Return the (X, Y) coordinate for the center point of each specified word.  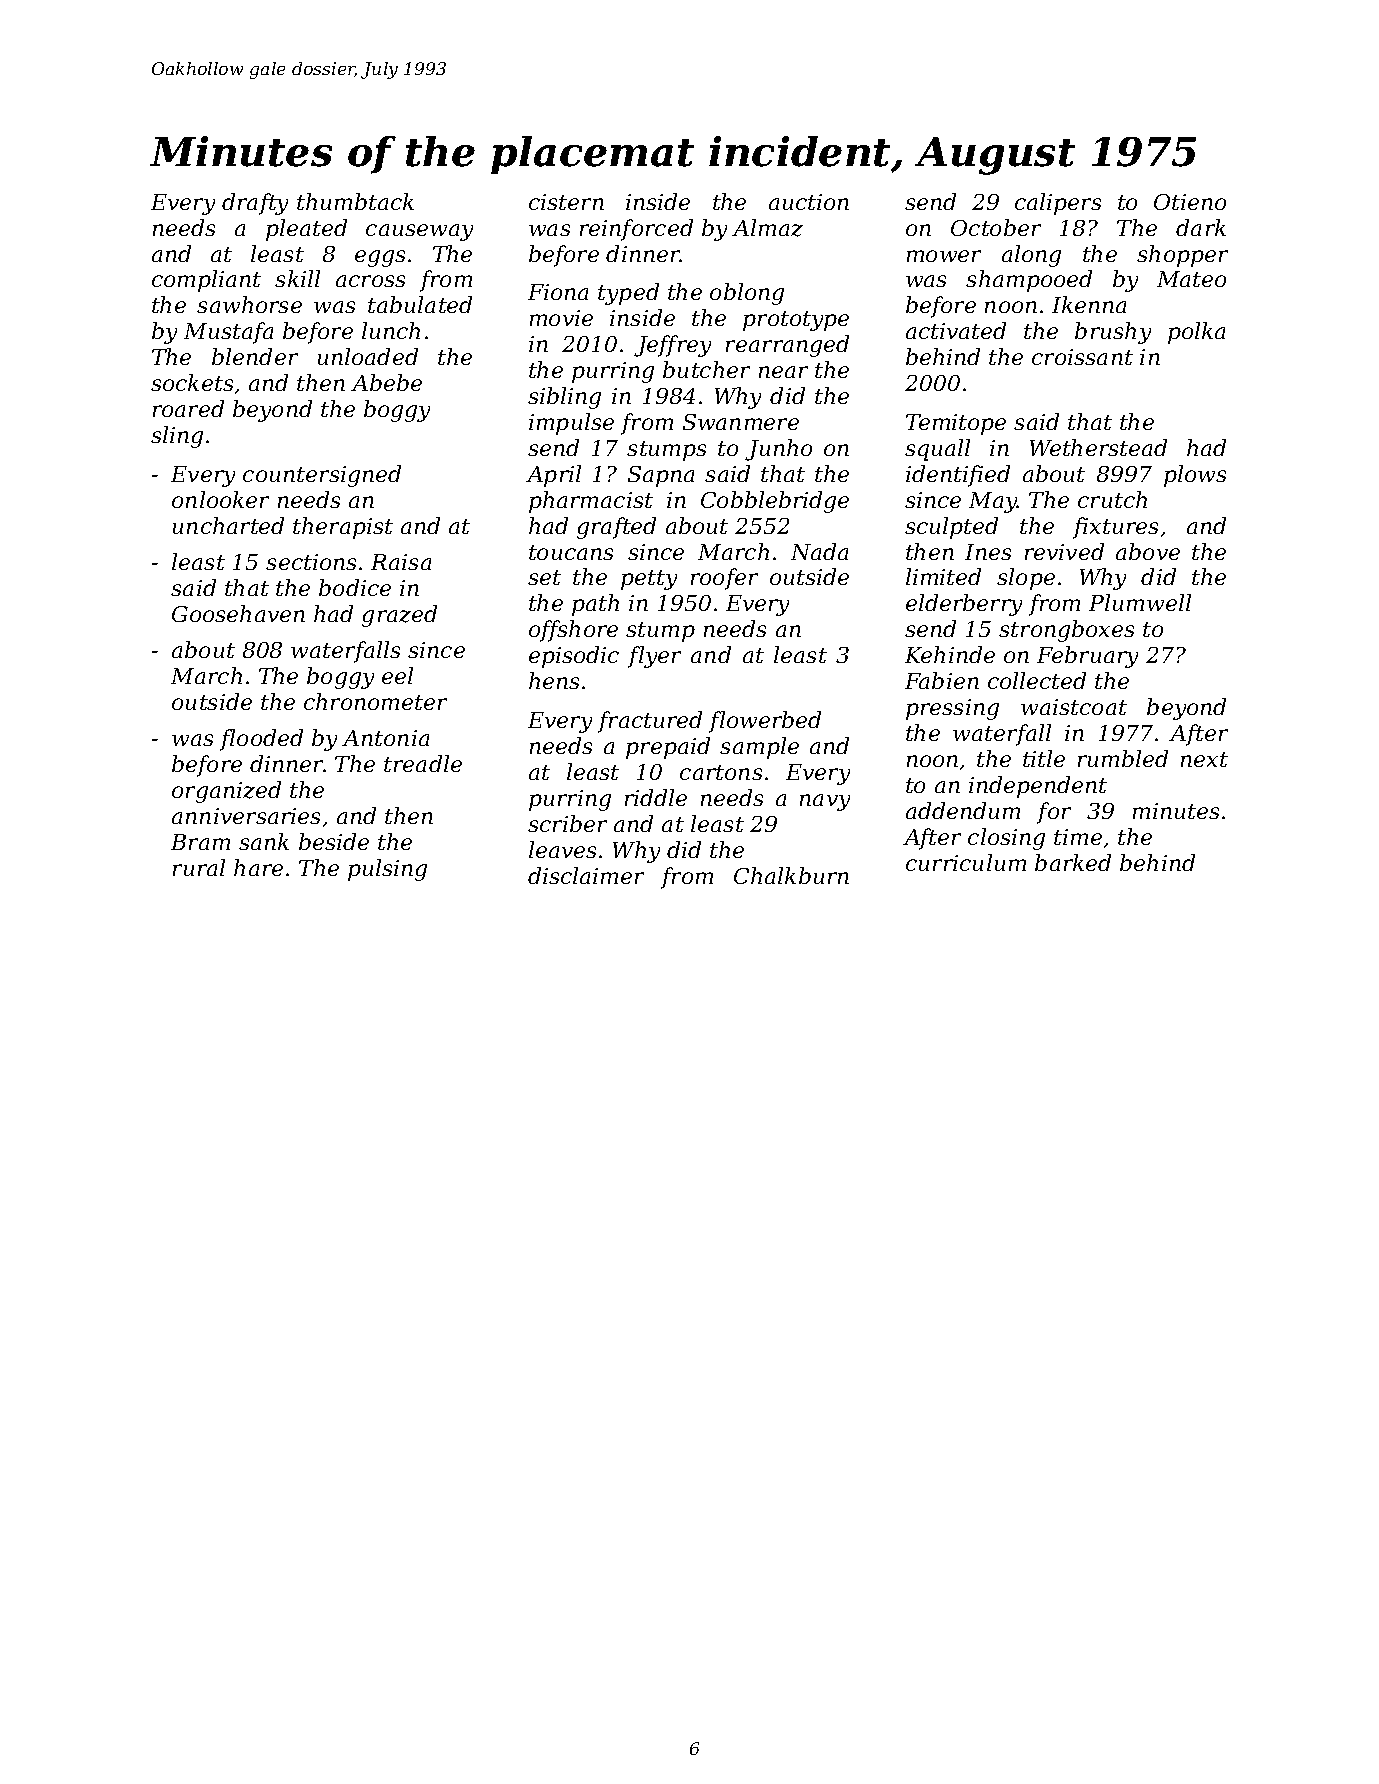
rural (199, 867)
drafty (255, 204)
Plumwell (1140, 602)
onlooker (220, 499)
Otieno (1190, 202)
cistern (566, 202)
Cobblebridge (775, 502)
